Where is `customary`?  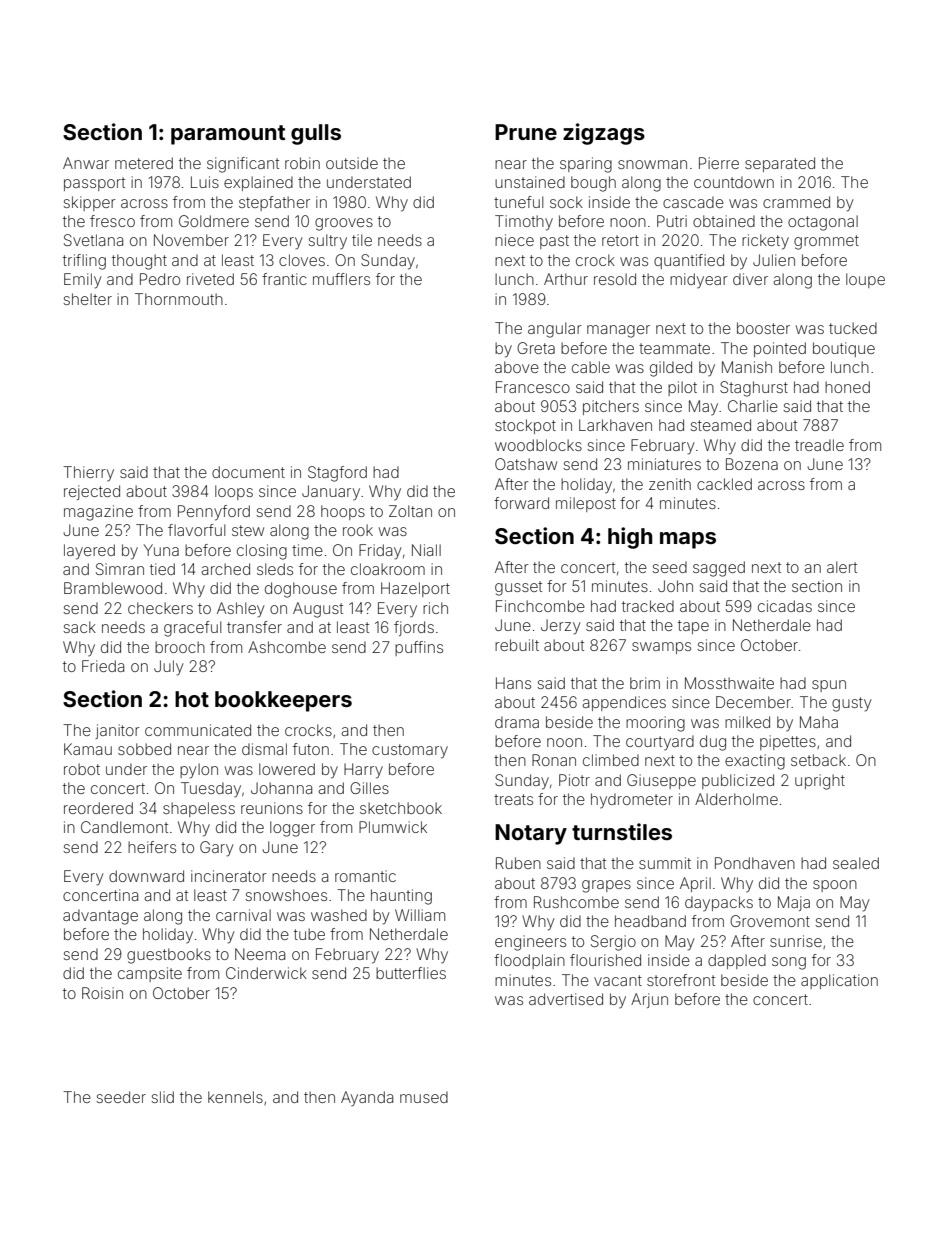
customary is located at coordinates (410, 751).
